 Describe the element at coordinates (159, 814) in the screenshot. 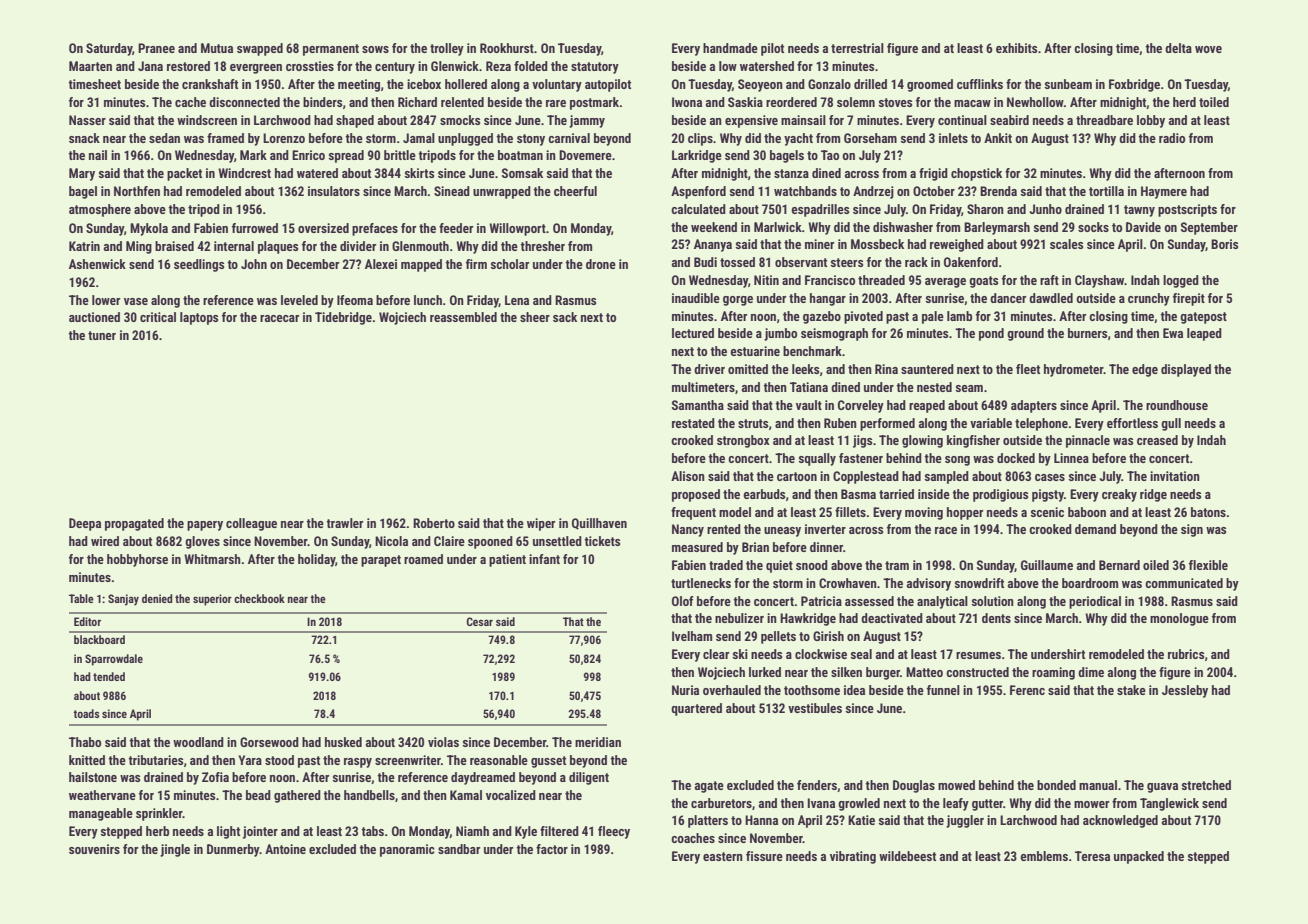

I see `sprinkler` at that location.
